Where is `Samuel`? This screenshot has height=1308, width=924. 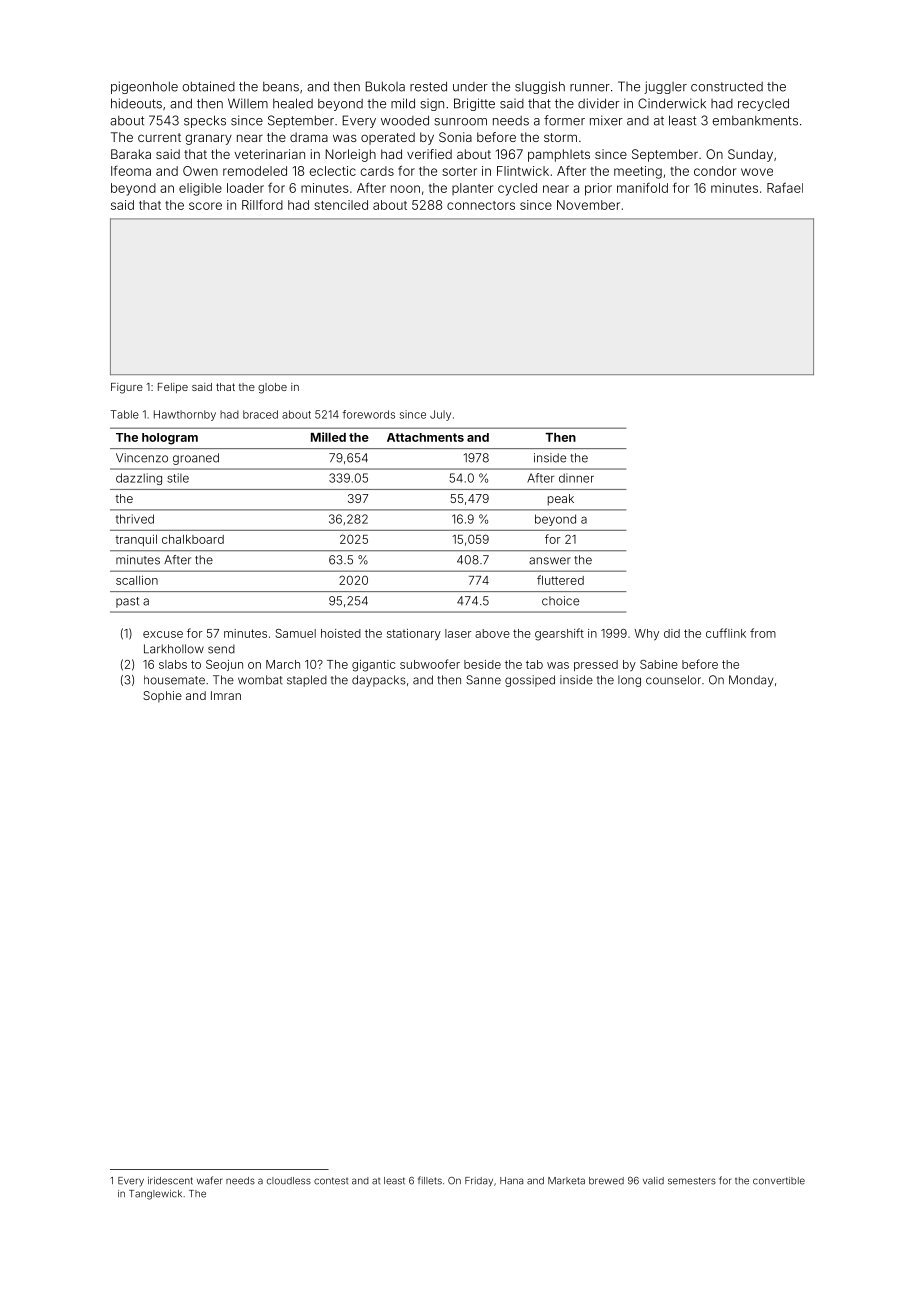 Samuel is located at coordinates (296, 633).
